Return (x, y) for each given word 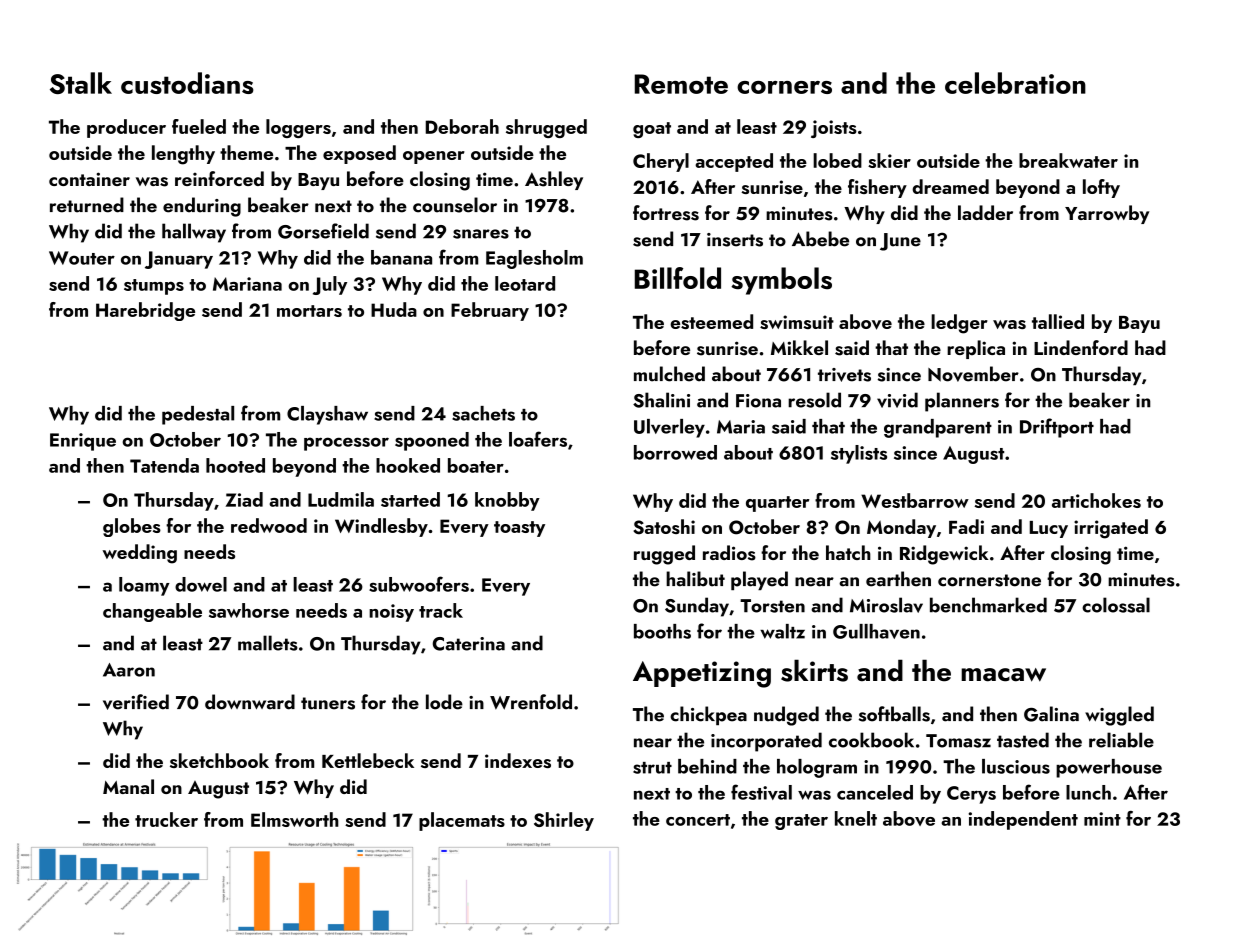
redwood (269, 525)
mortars (309, 311)
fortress (666, 213)
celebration (1015, 83)
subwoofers (419, 584)
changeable (152, 612)
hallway (194, 233)
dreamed (950, 186)
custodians (187, 83)
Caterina (469, 644)
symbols (781, 281)
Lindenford (1081, 347)
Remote (681, 84)
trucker (166, 819)
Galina (1051, 714)
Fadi (966, 526)
